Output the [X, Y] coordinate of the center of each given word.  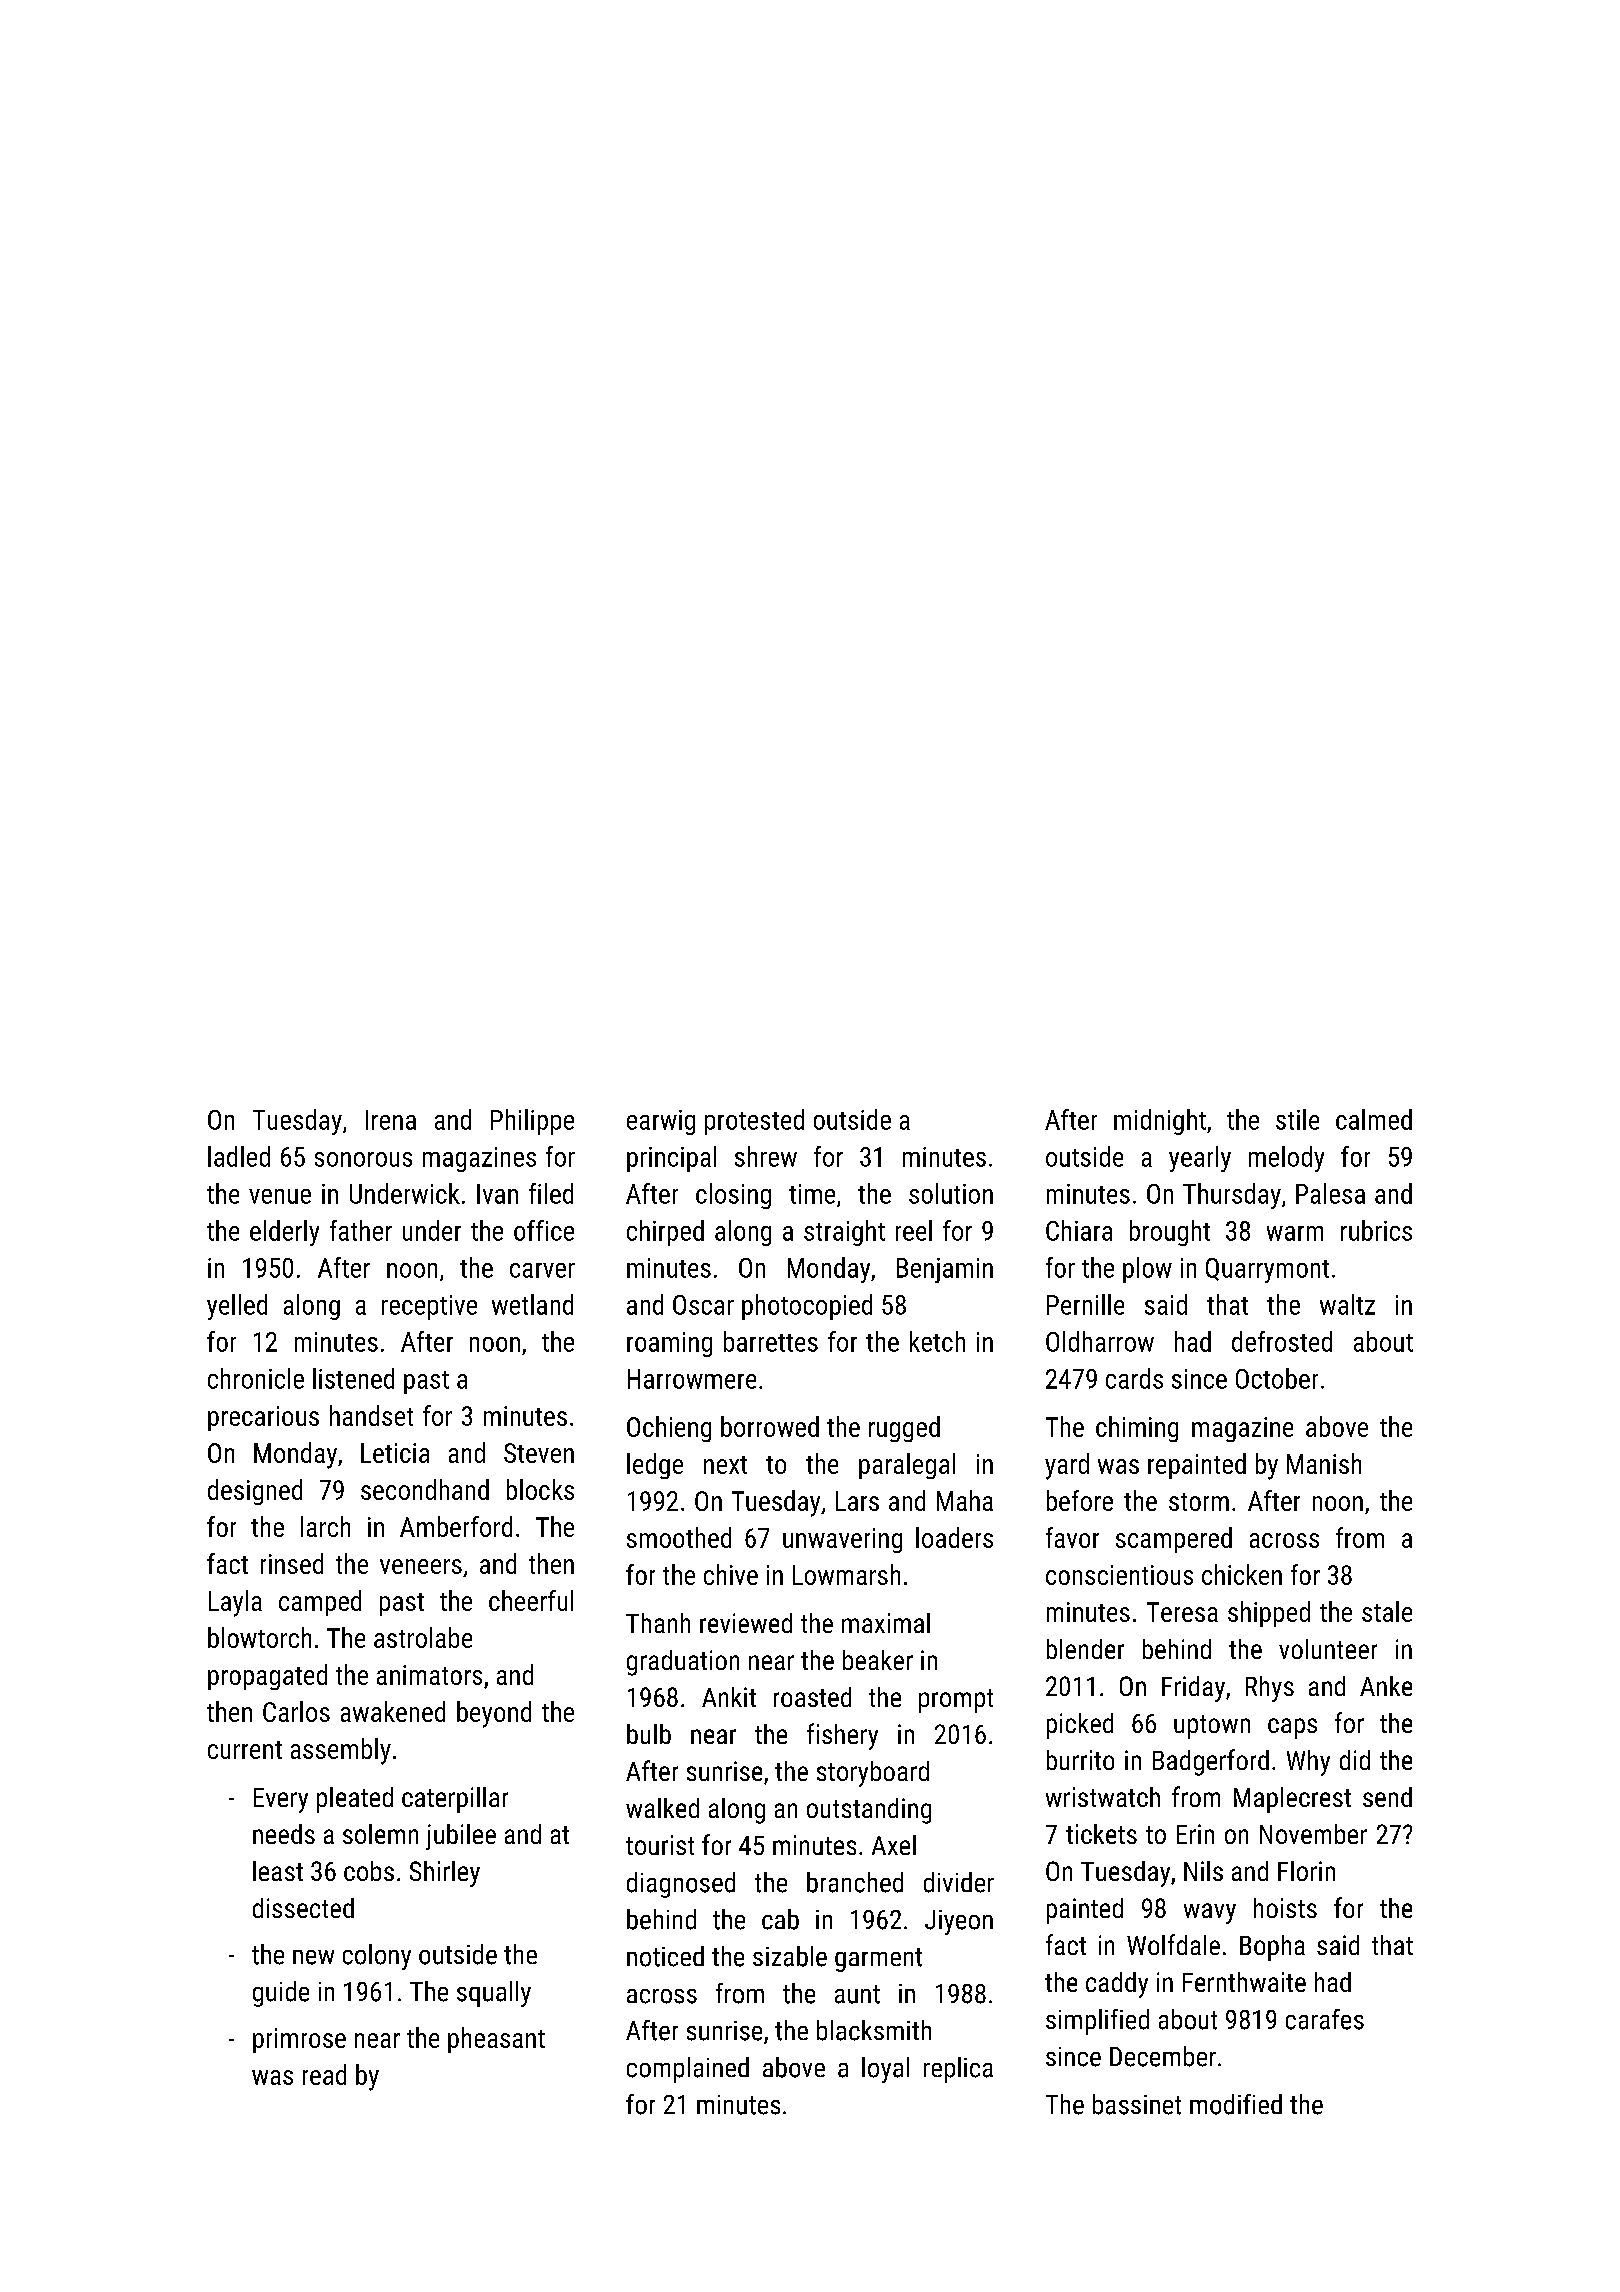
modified [1236, 2104]
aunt [857, 1994]
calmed [1374, 1119]
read [324, 2074]
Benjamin [945, 1270]
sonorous [363, 1159]
